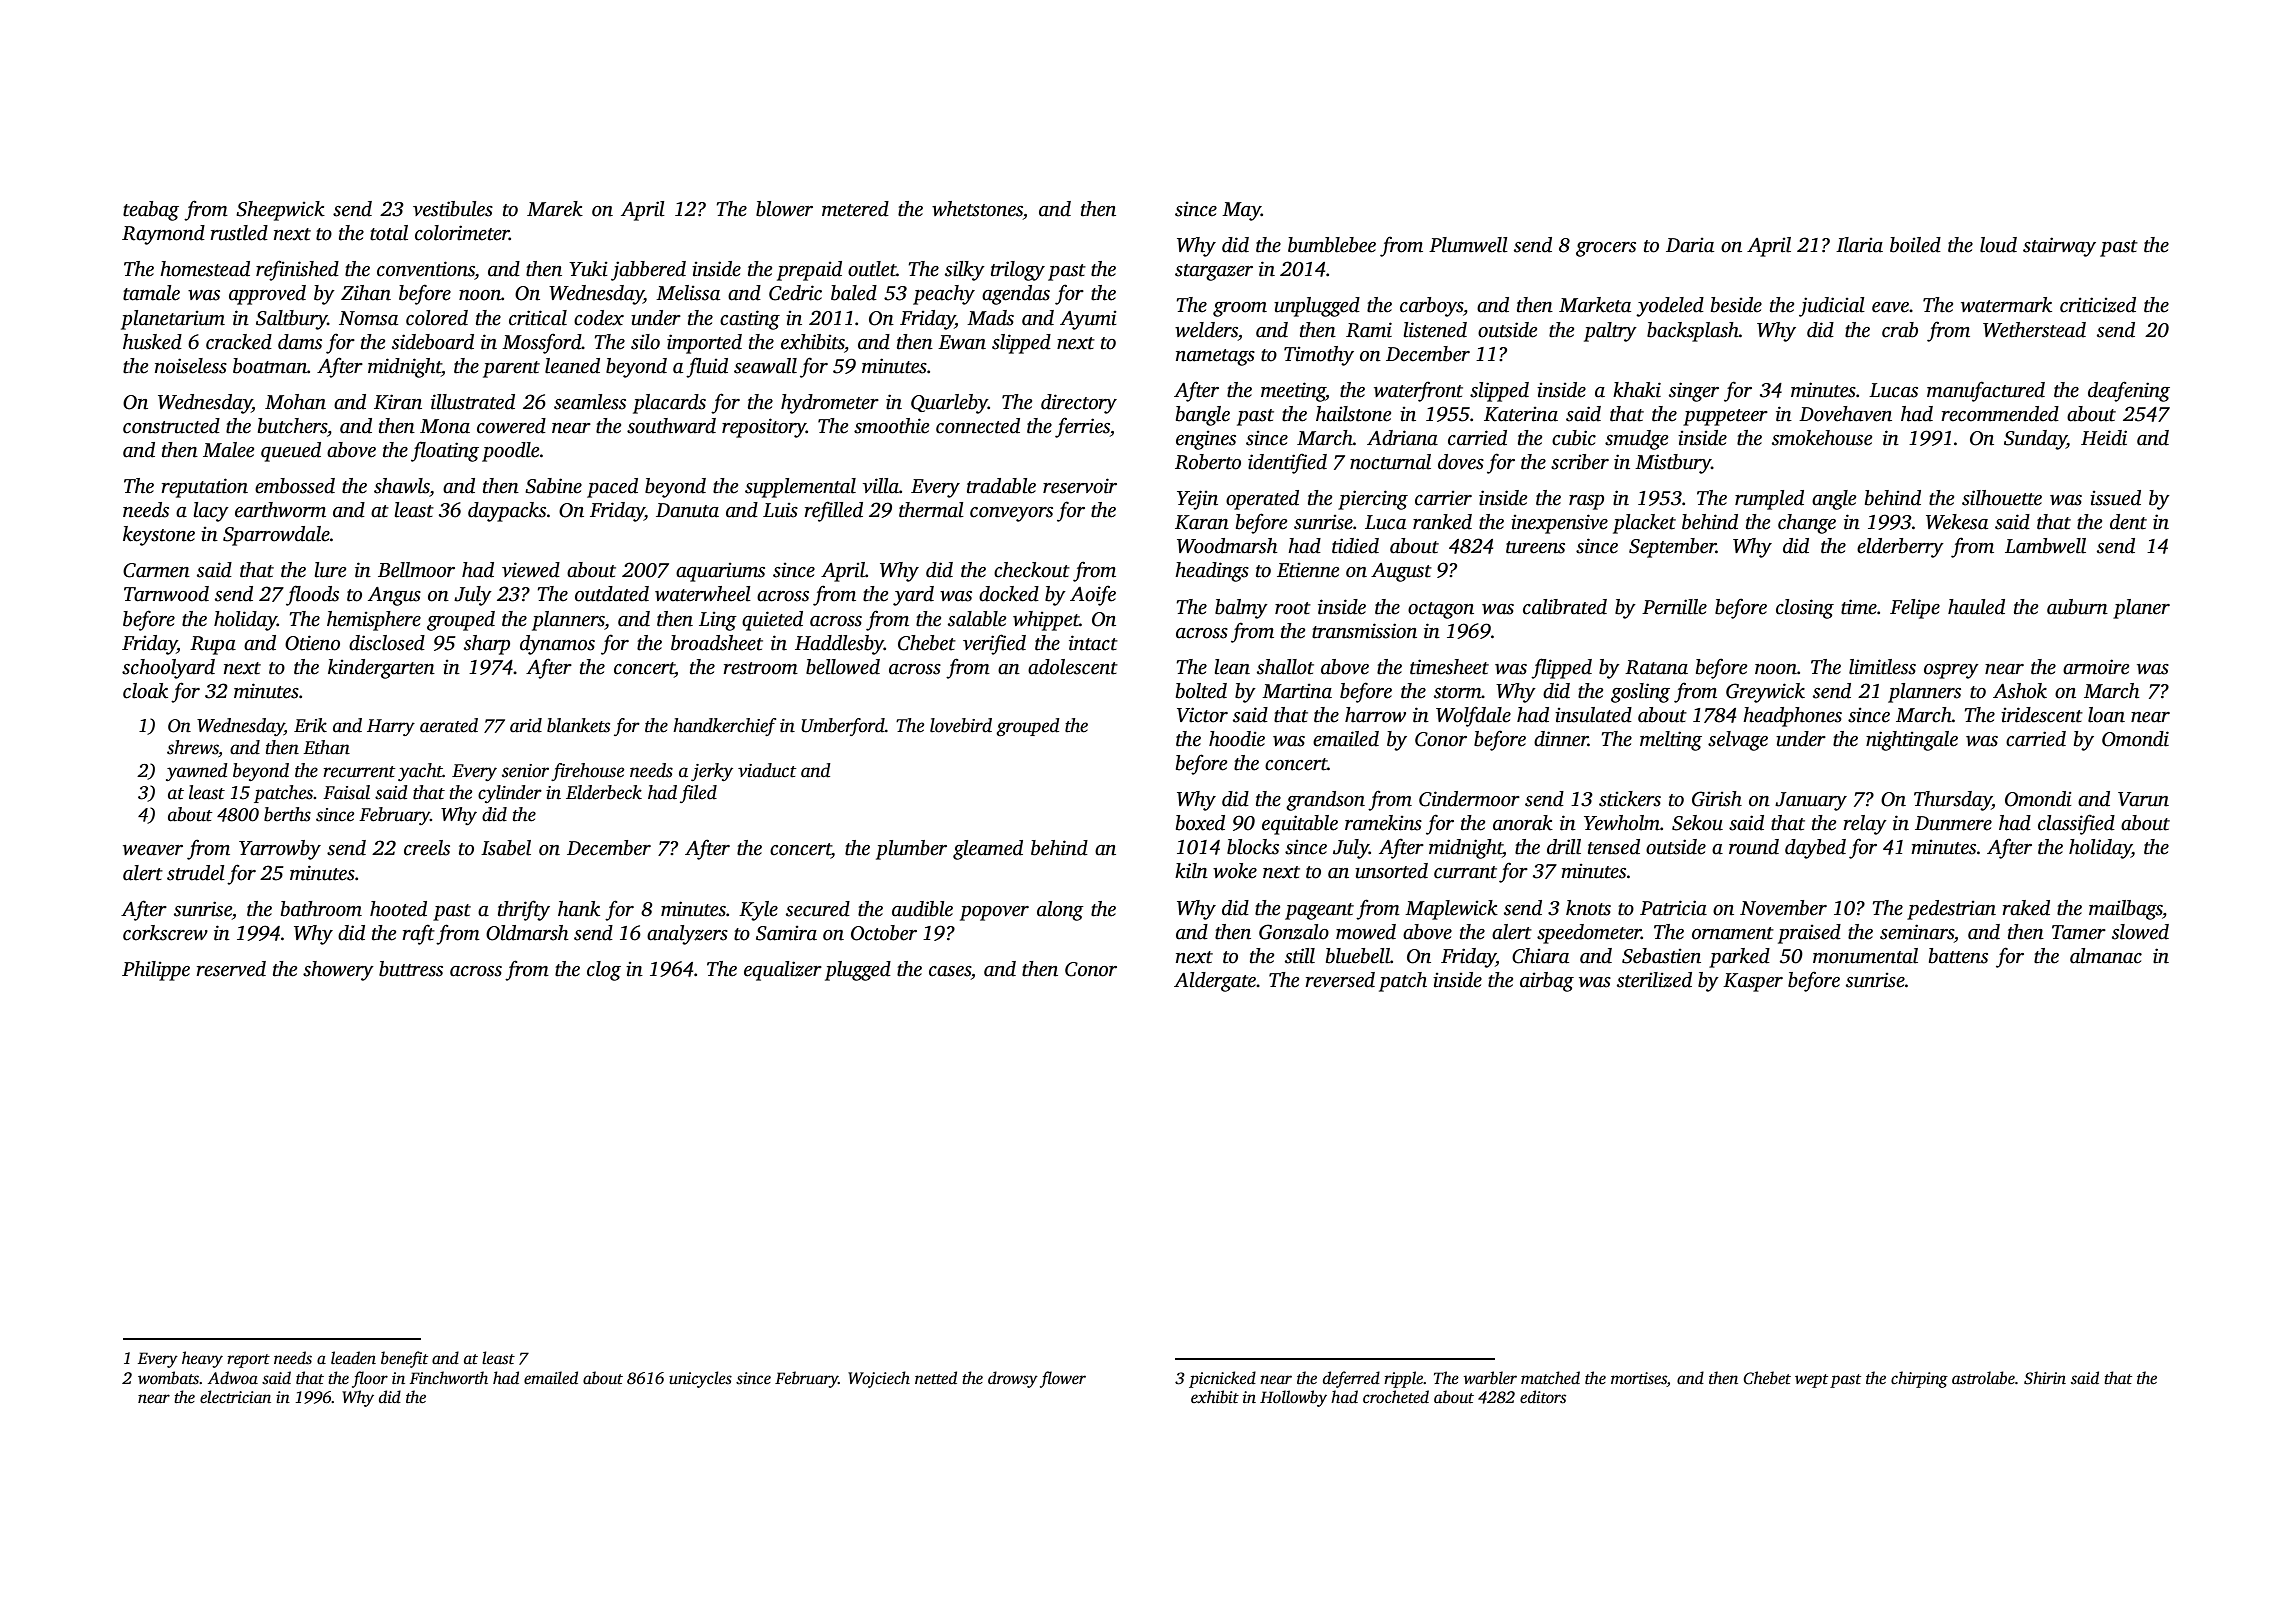  Describe the element at coordinates (767, 770) in the screenshot. I see `viaduct` at that location.
